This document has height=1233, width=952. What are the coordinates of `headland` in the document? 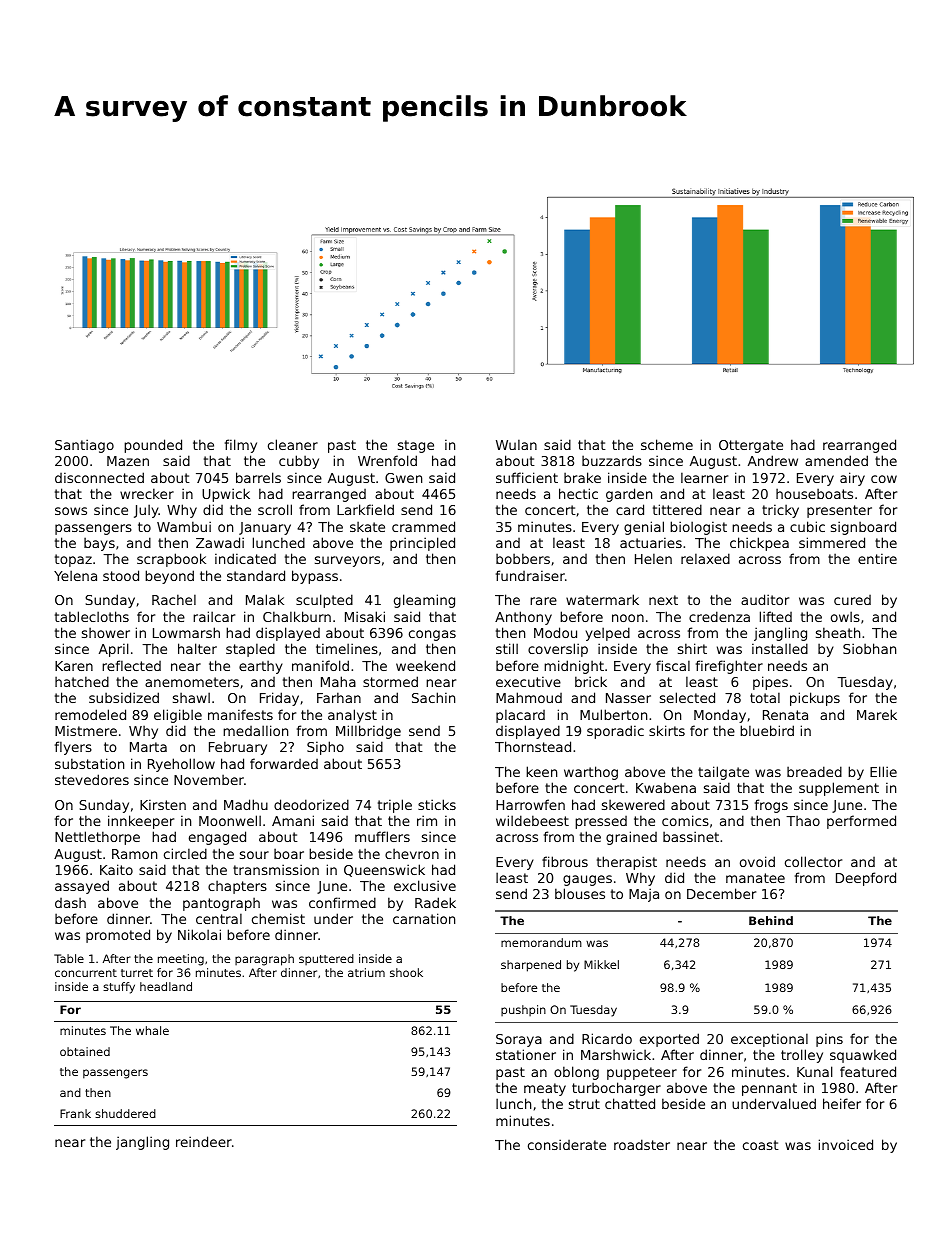 It's located at (166, 986).
